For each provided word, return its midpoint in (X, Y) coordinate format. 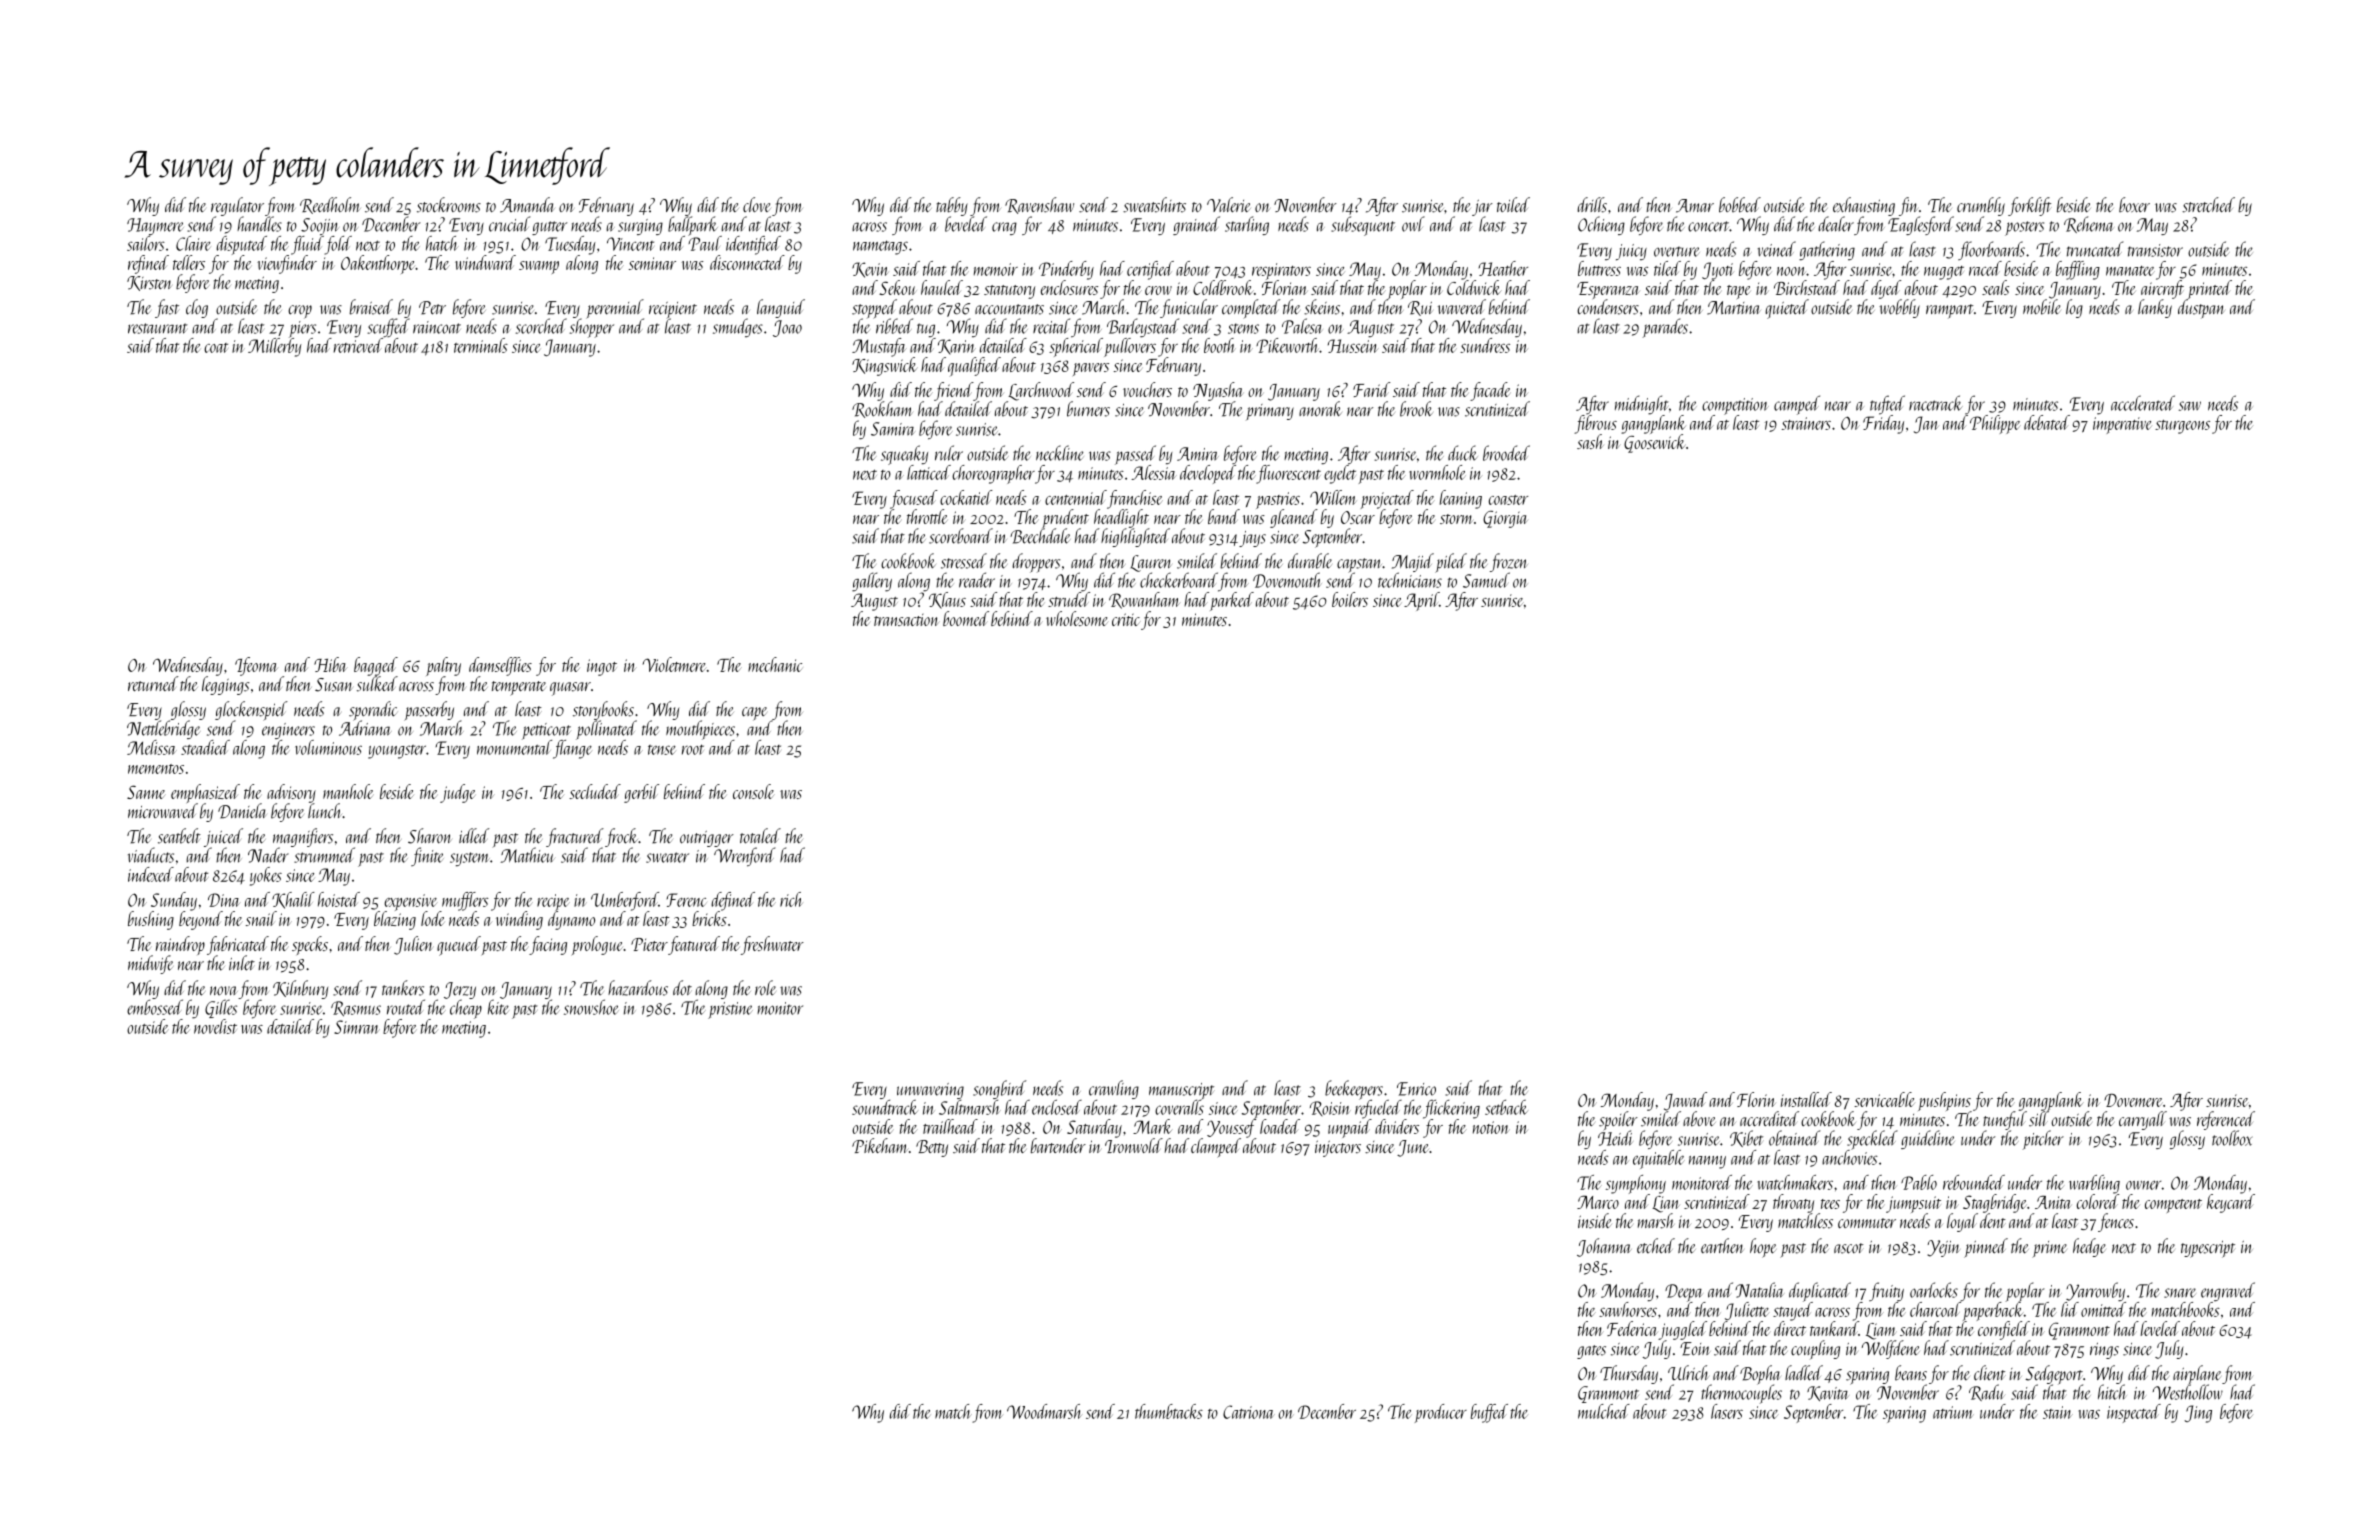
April (1421, 601)
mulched (1604, 1411)
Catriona (1249, 1412)
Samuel (1486, 580)
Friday (1883, 424)
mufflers (465, 901)
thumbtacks (1169, 1411)
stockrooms (449, 205)
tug (926, 330)
